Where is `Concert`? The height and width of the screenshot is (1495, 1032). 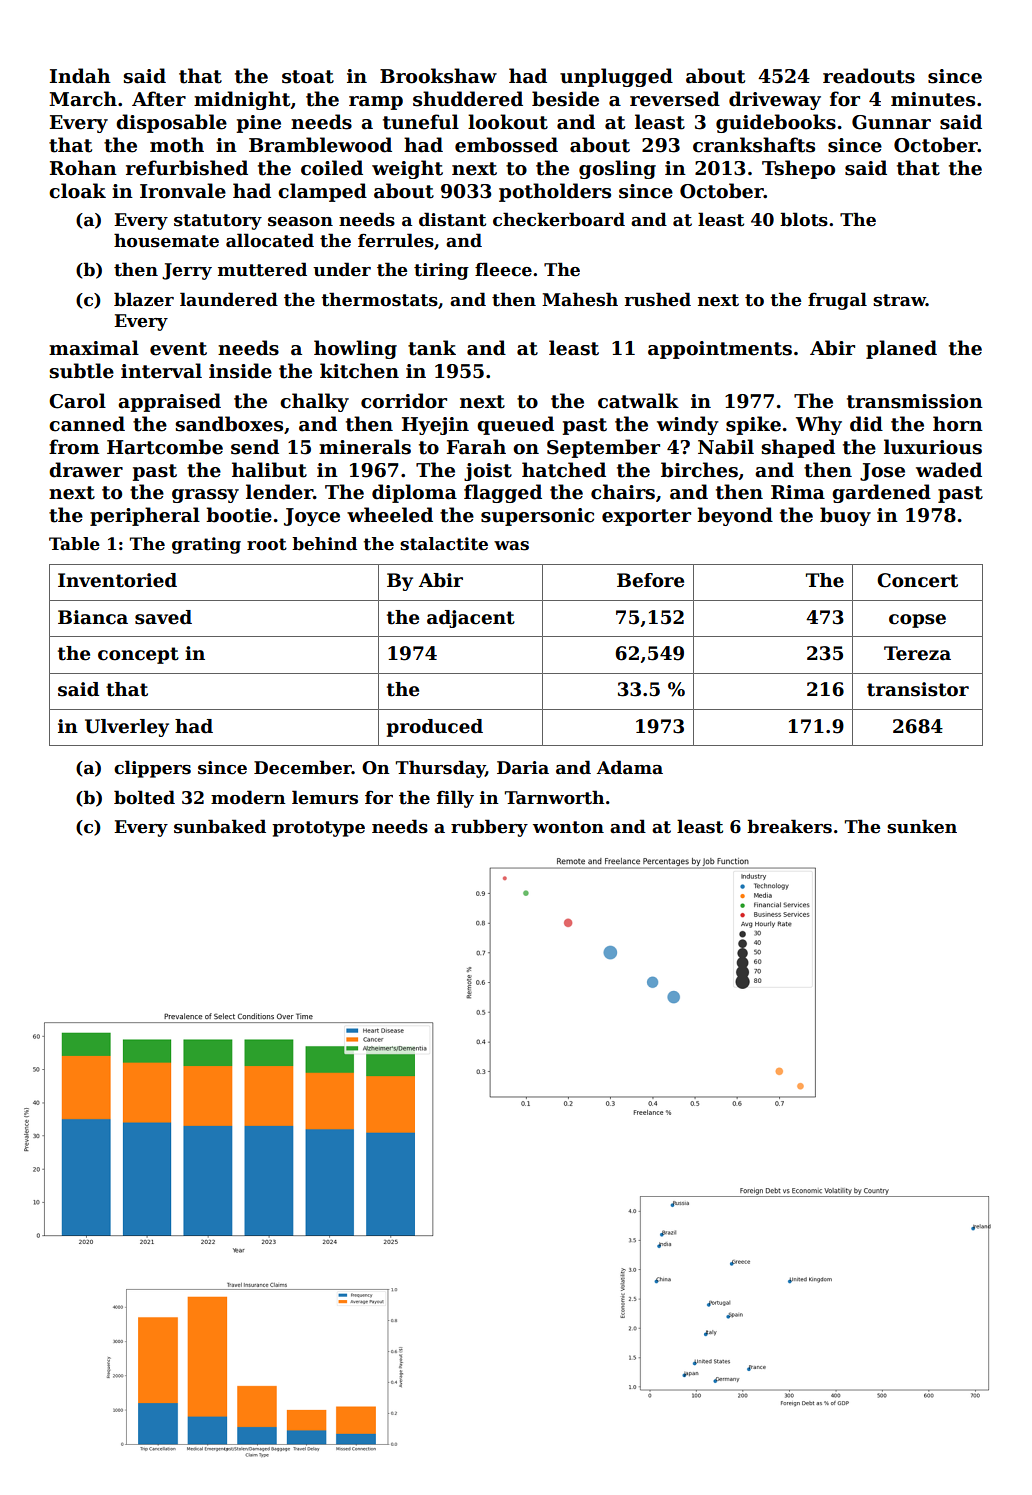
Concert is located at coordinates (917, 580).
